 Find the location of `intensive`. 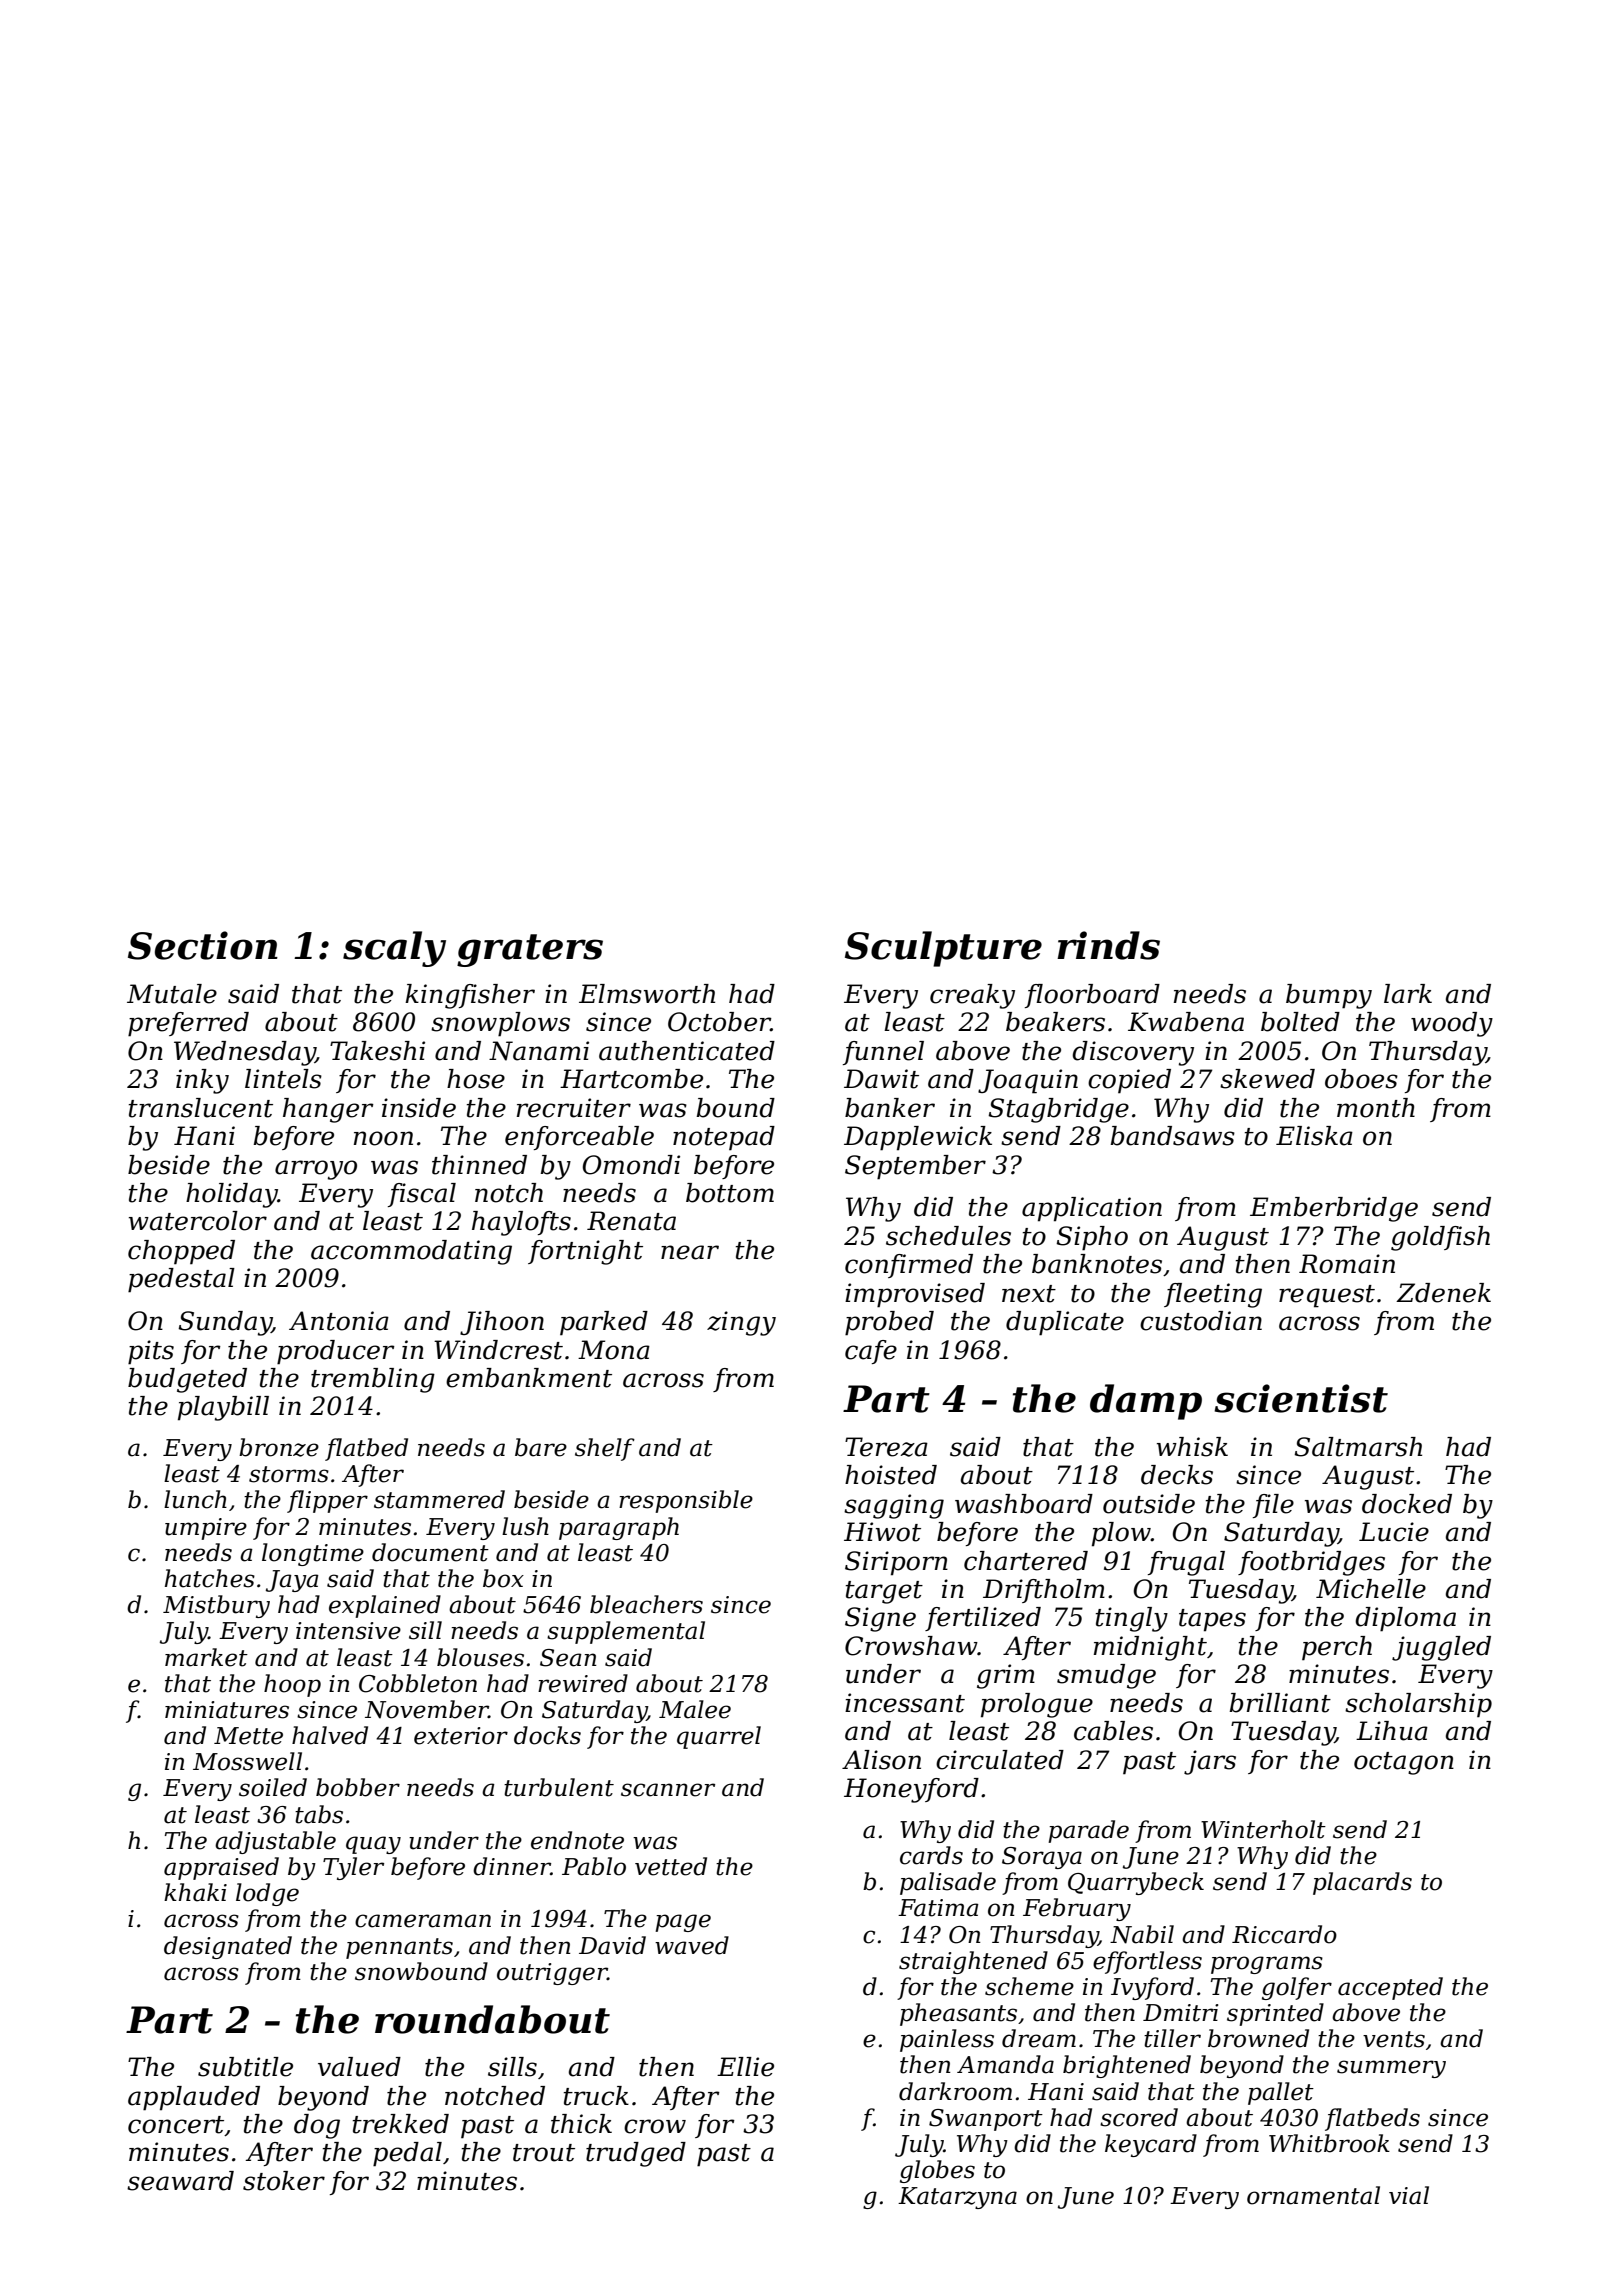

intensive is located at coordinates (348, 1631).
